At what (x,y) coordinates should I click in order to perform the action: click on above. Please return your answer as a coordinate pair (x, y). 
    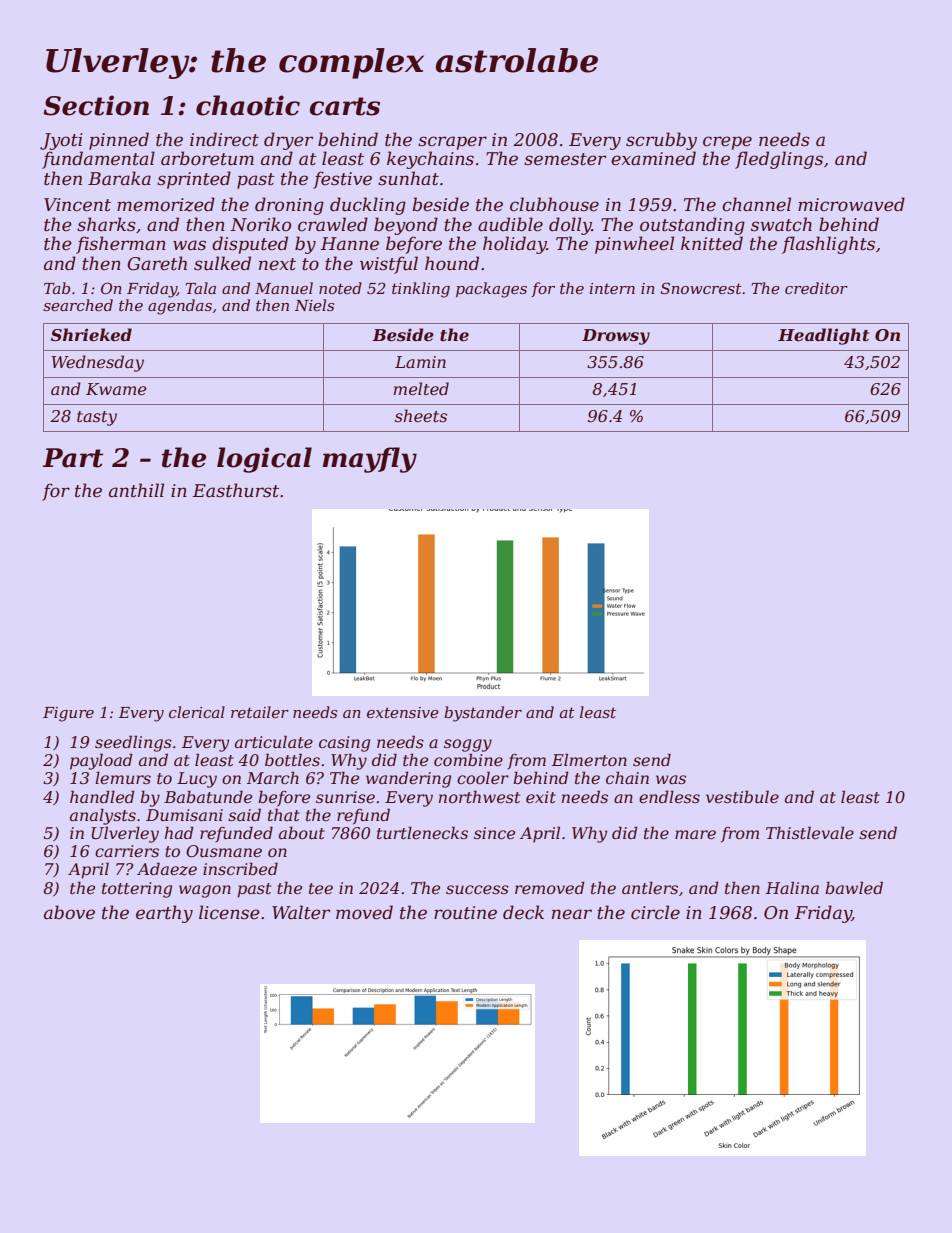
    Looking at the image, I should click on (69, 912).
